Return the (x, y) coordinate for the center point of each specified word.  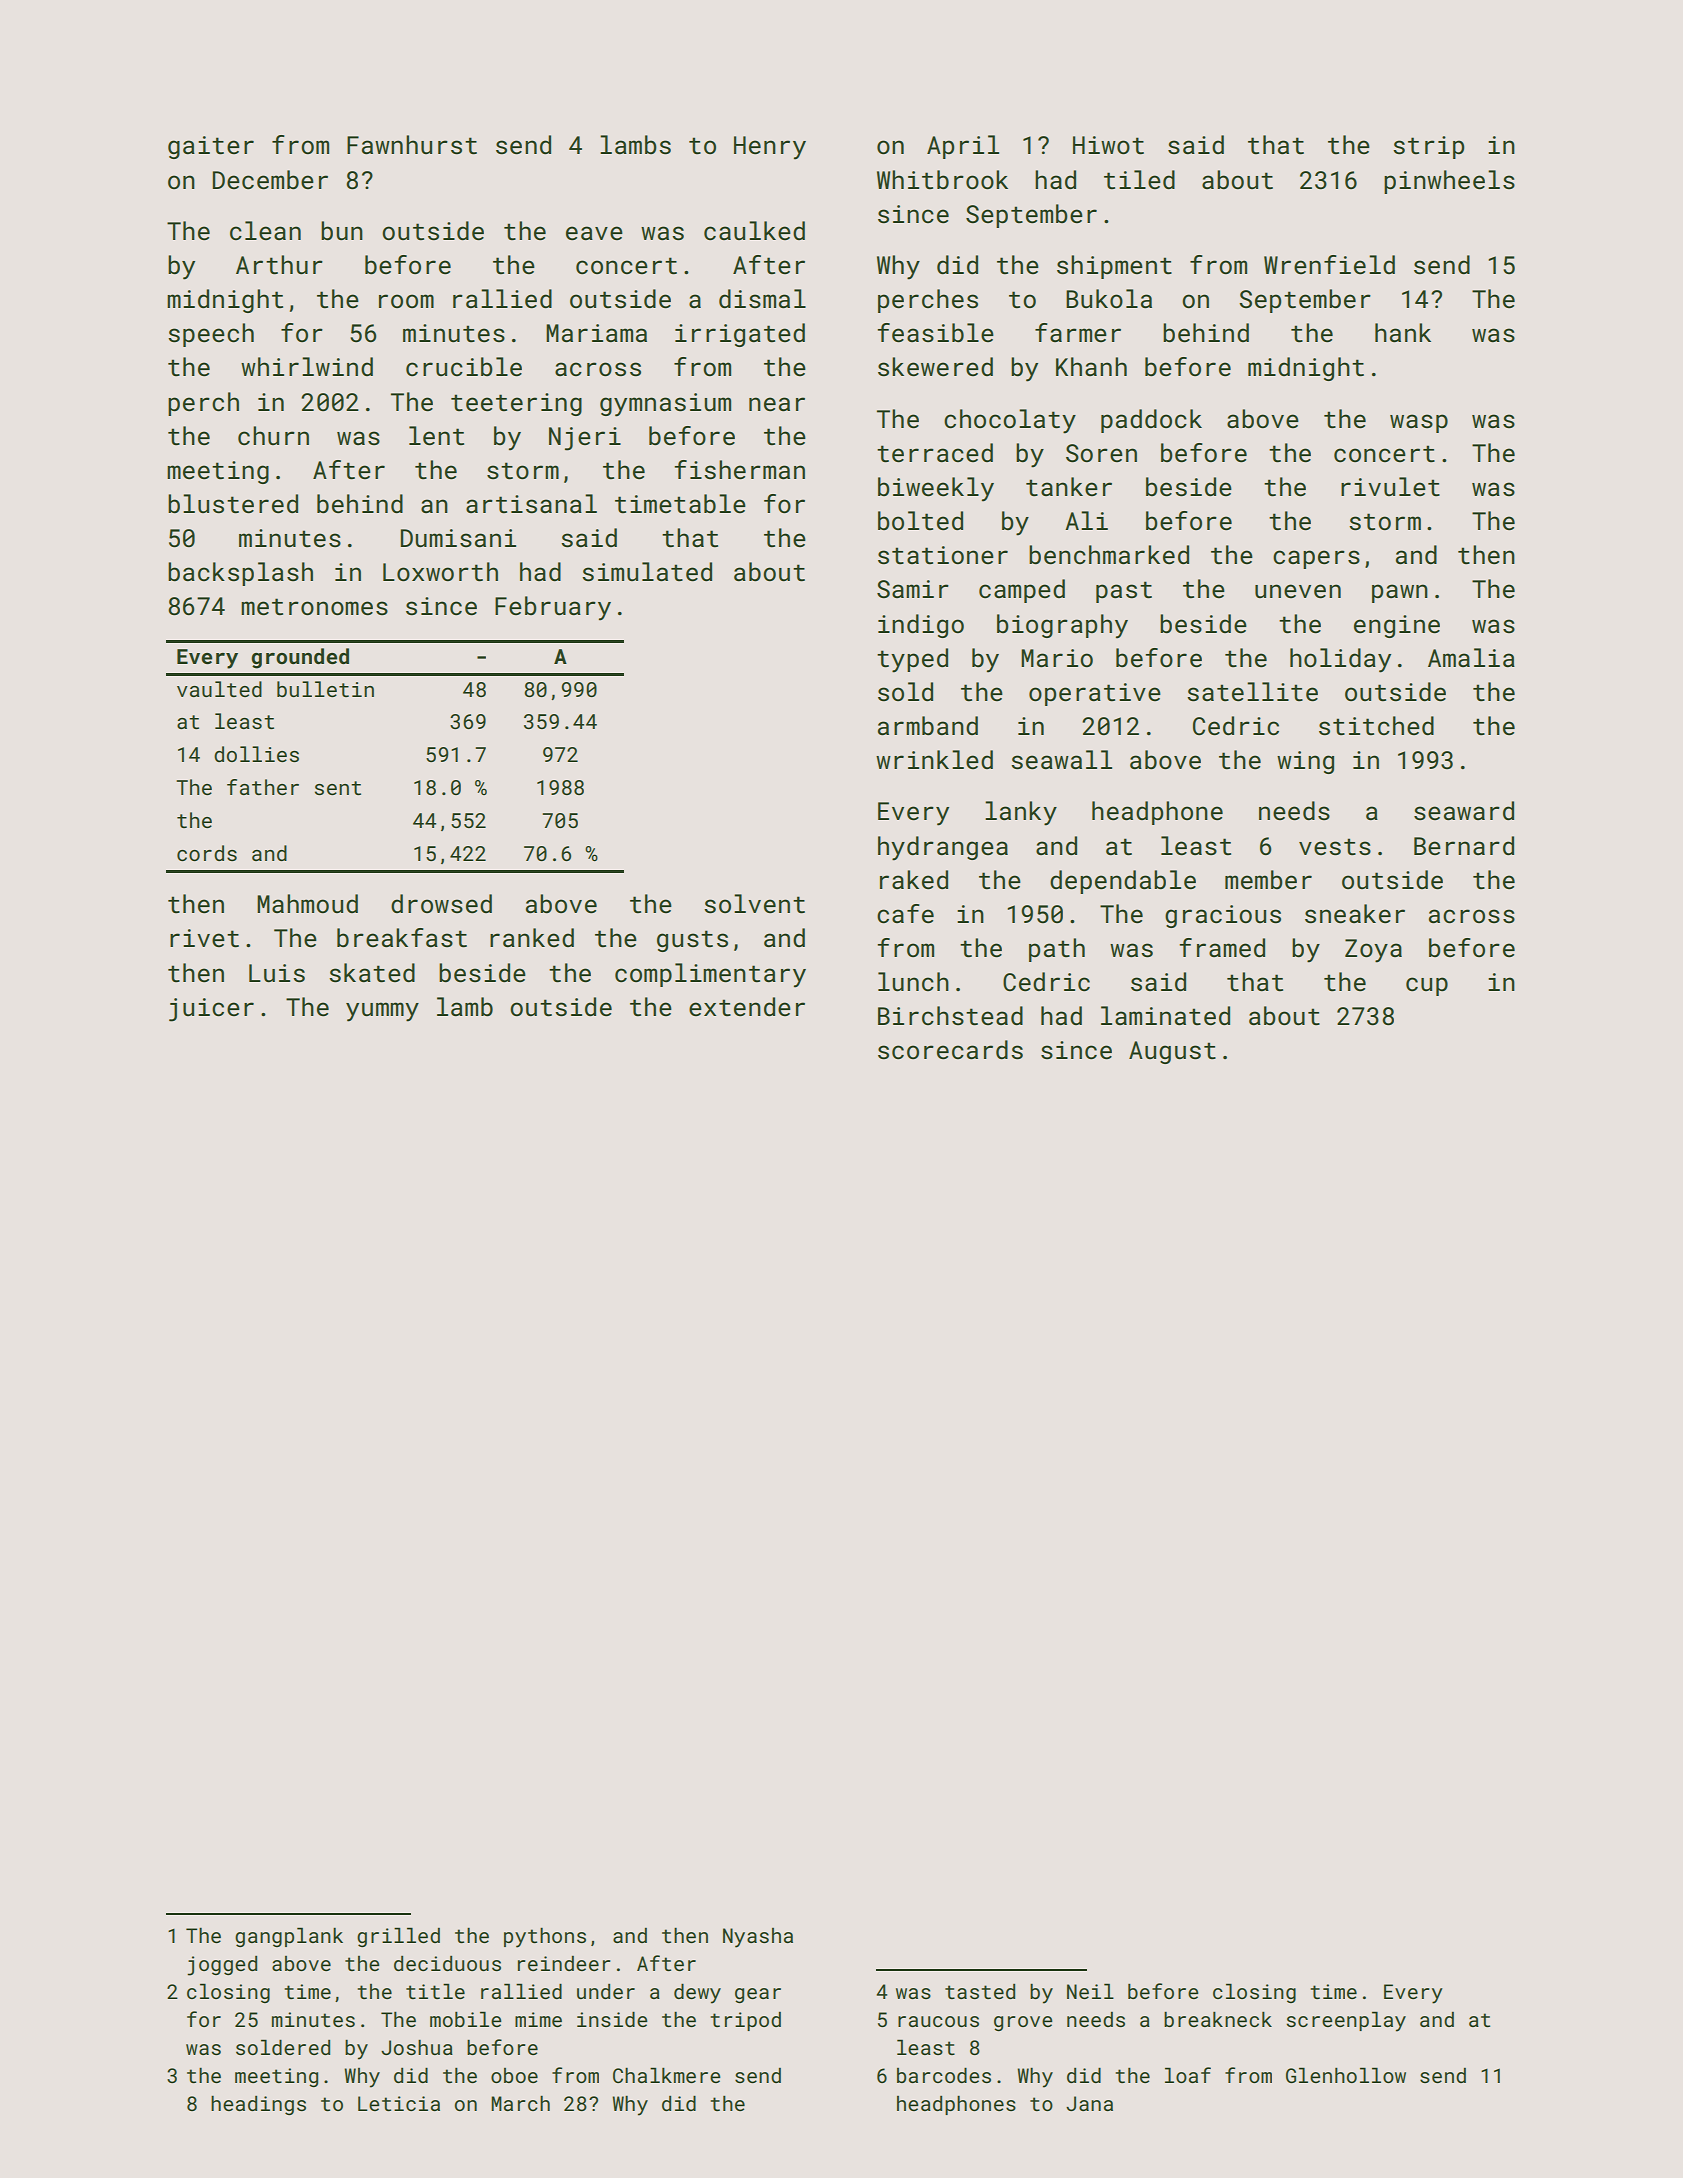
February (553, 608)
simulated (647, 571)
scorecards (950, 1049)
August (1172, 1052)
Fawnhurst (412, 144)
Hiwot (1108, 145)
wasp (1419, 423)
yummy (382, 1012)
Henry (770, 148)
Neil (1090, 1991)
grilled (398, 1937)
